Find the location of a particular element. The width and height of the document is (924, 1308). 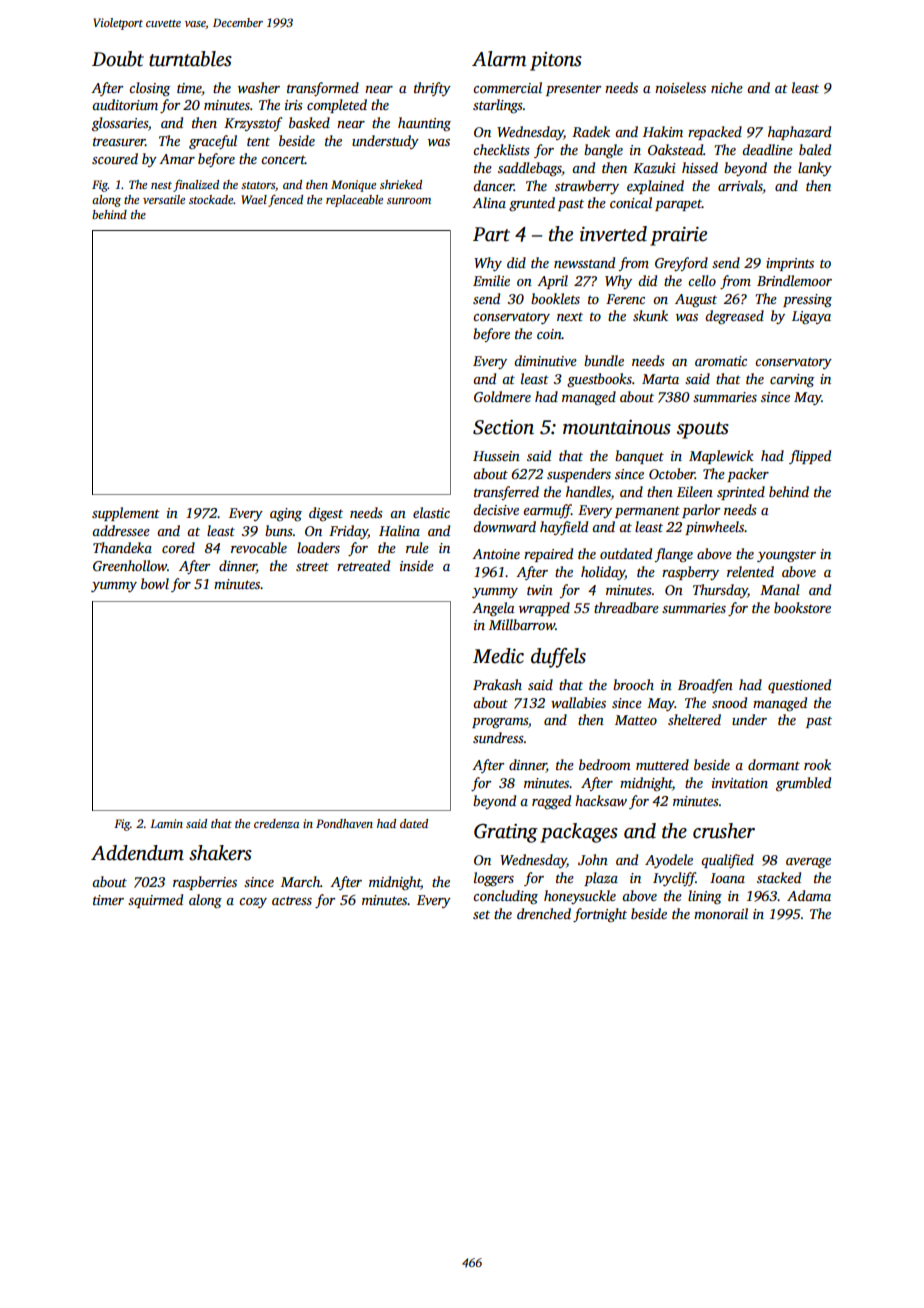

pitons is located at coordinates (556, 61).
